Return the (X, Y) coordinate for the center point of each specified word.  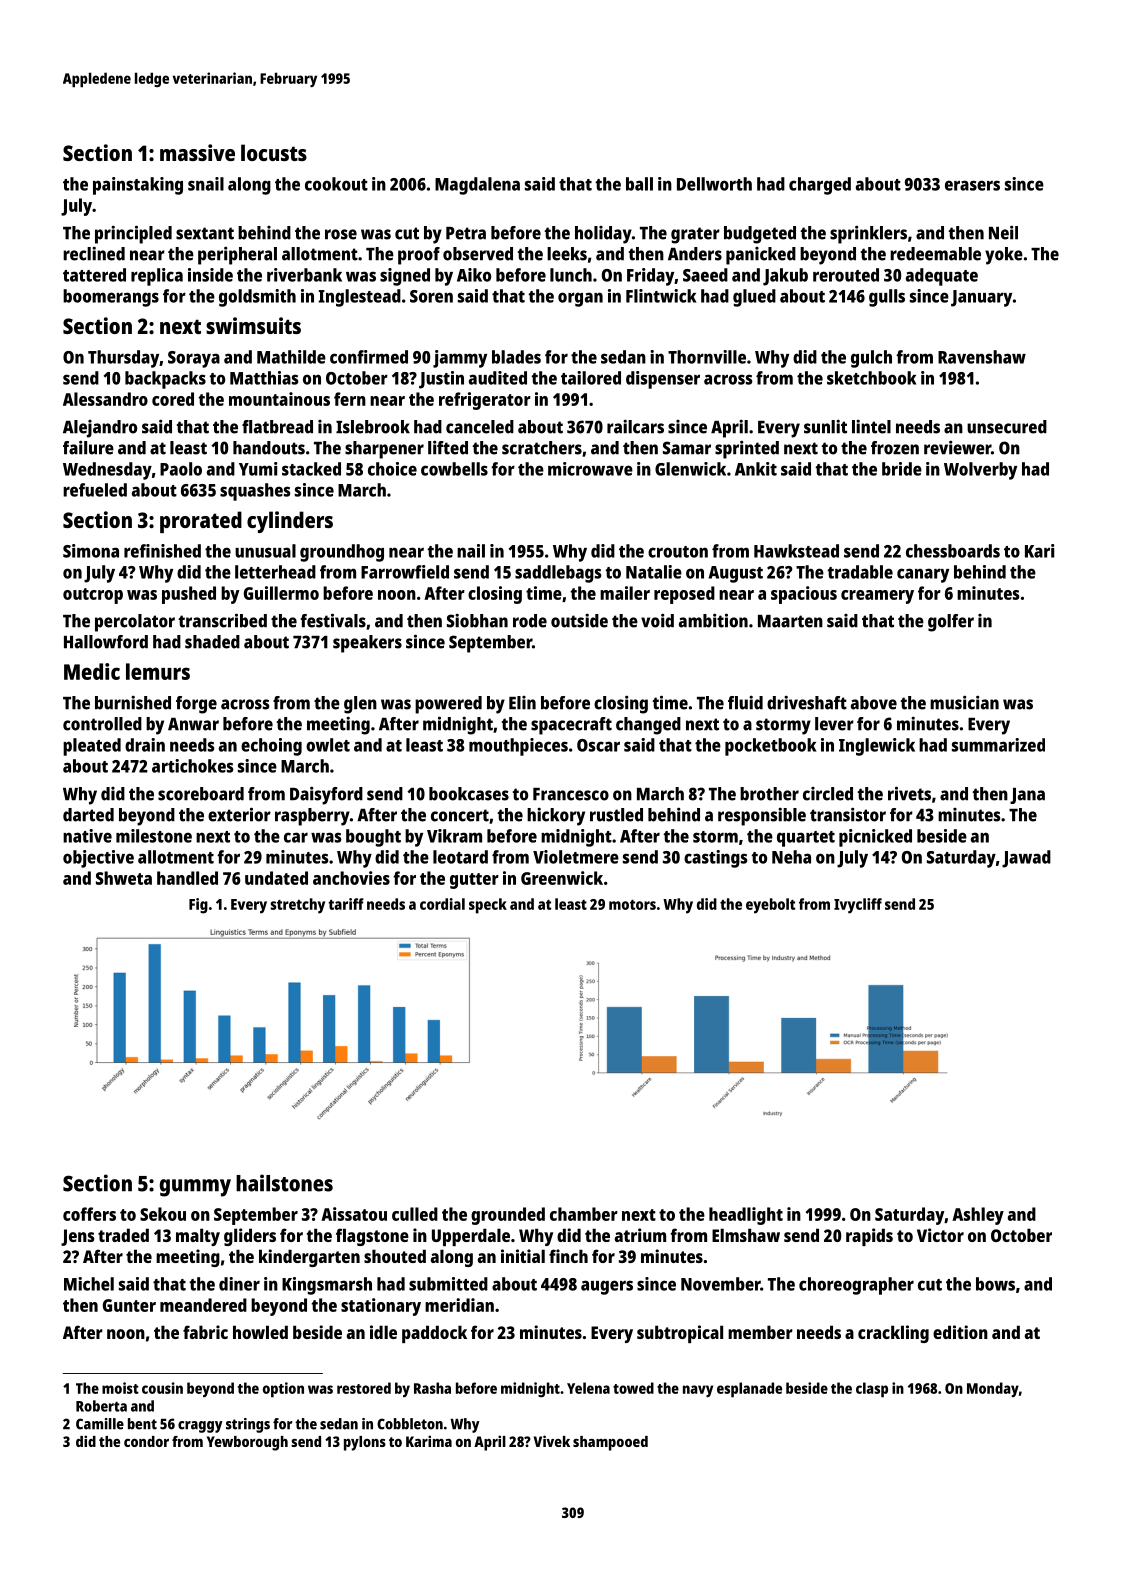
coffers (89, 1214)
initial (523, 1256)
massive (197, 152)
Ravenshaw (982, 357)
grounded (508, 1216)
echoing (271, 747)
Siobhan (477, 621)
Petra (466, 233)
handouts (269, 448)
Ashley (978, 1216)
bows (995, 1284)
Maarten (790, 621)
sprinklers (868, 234)
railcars (635, 427)
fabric (205, 1332)
